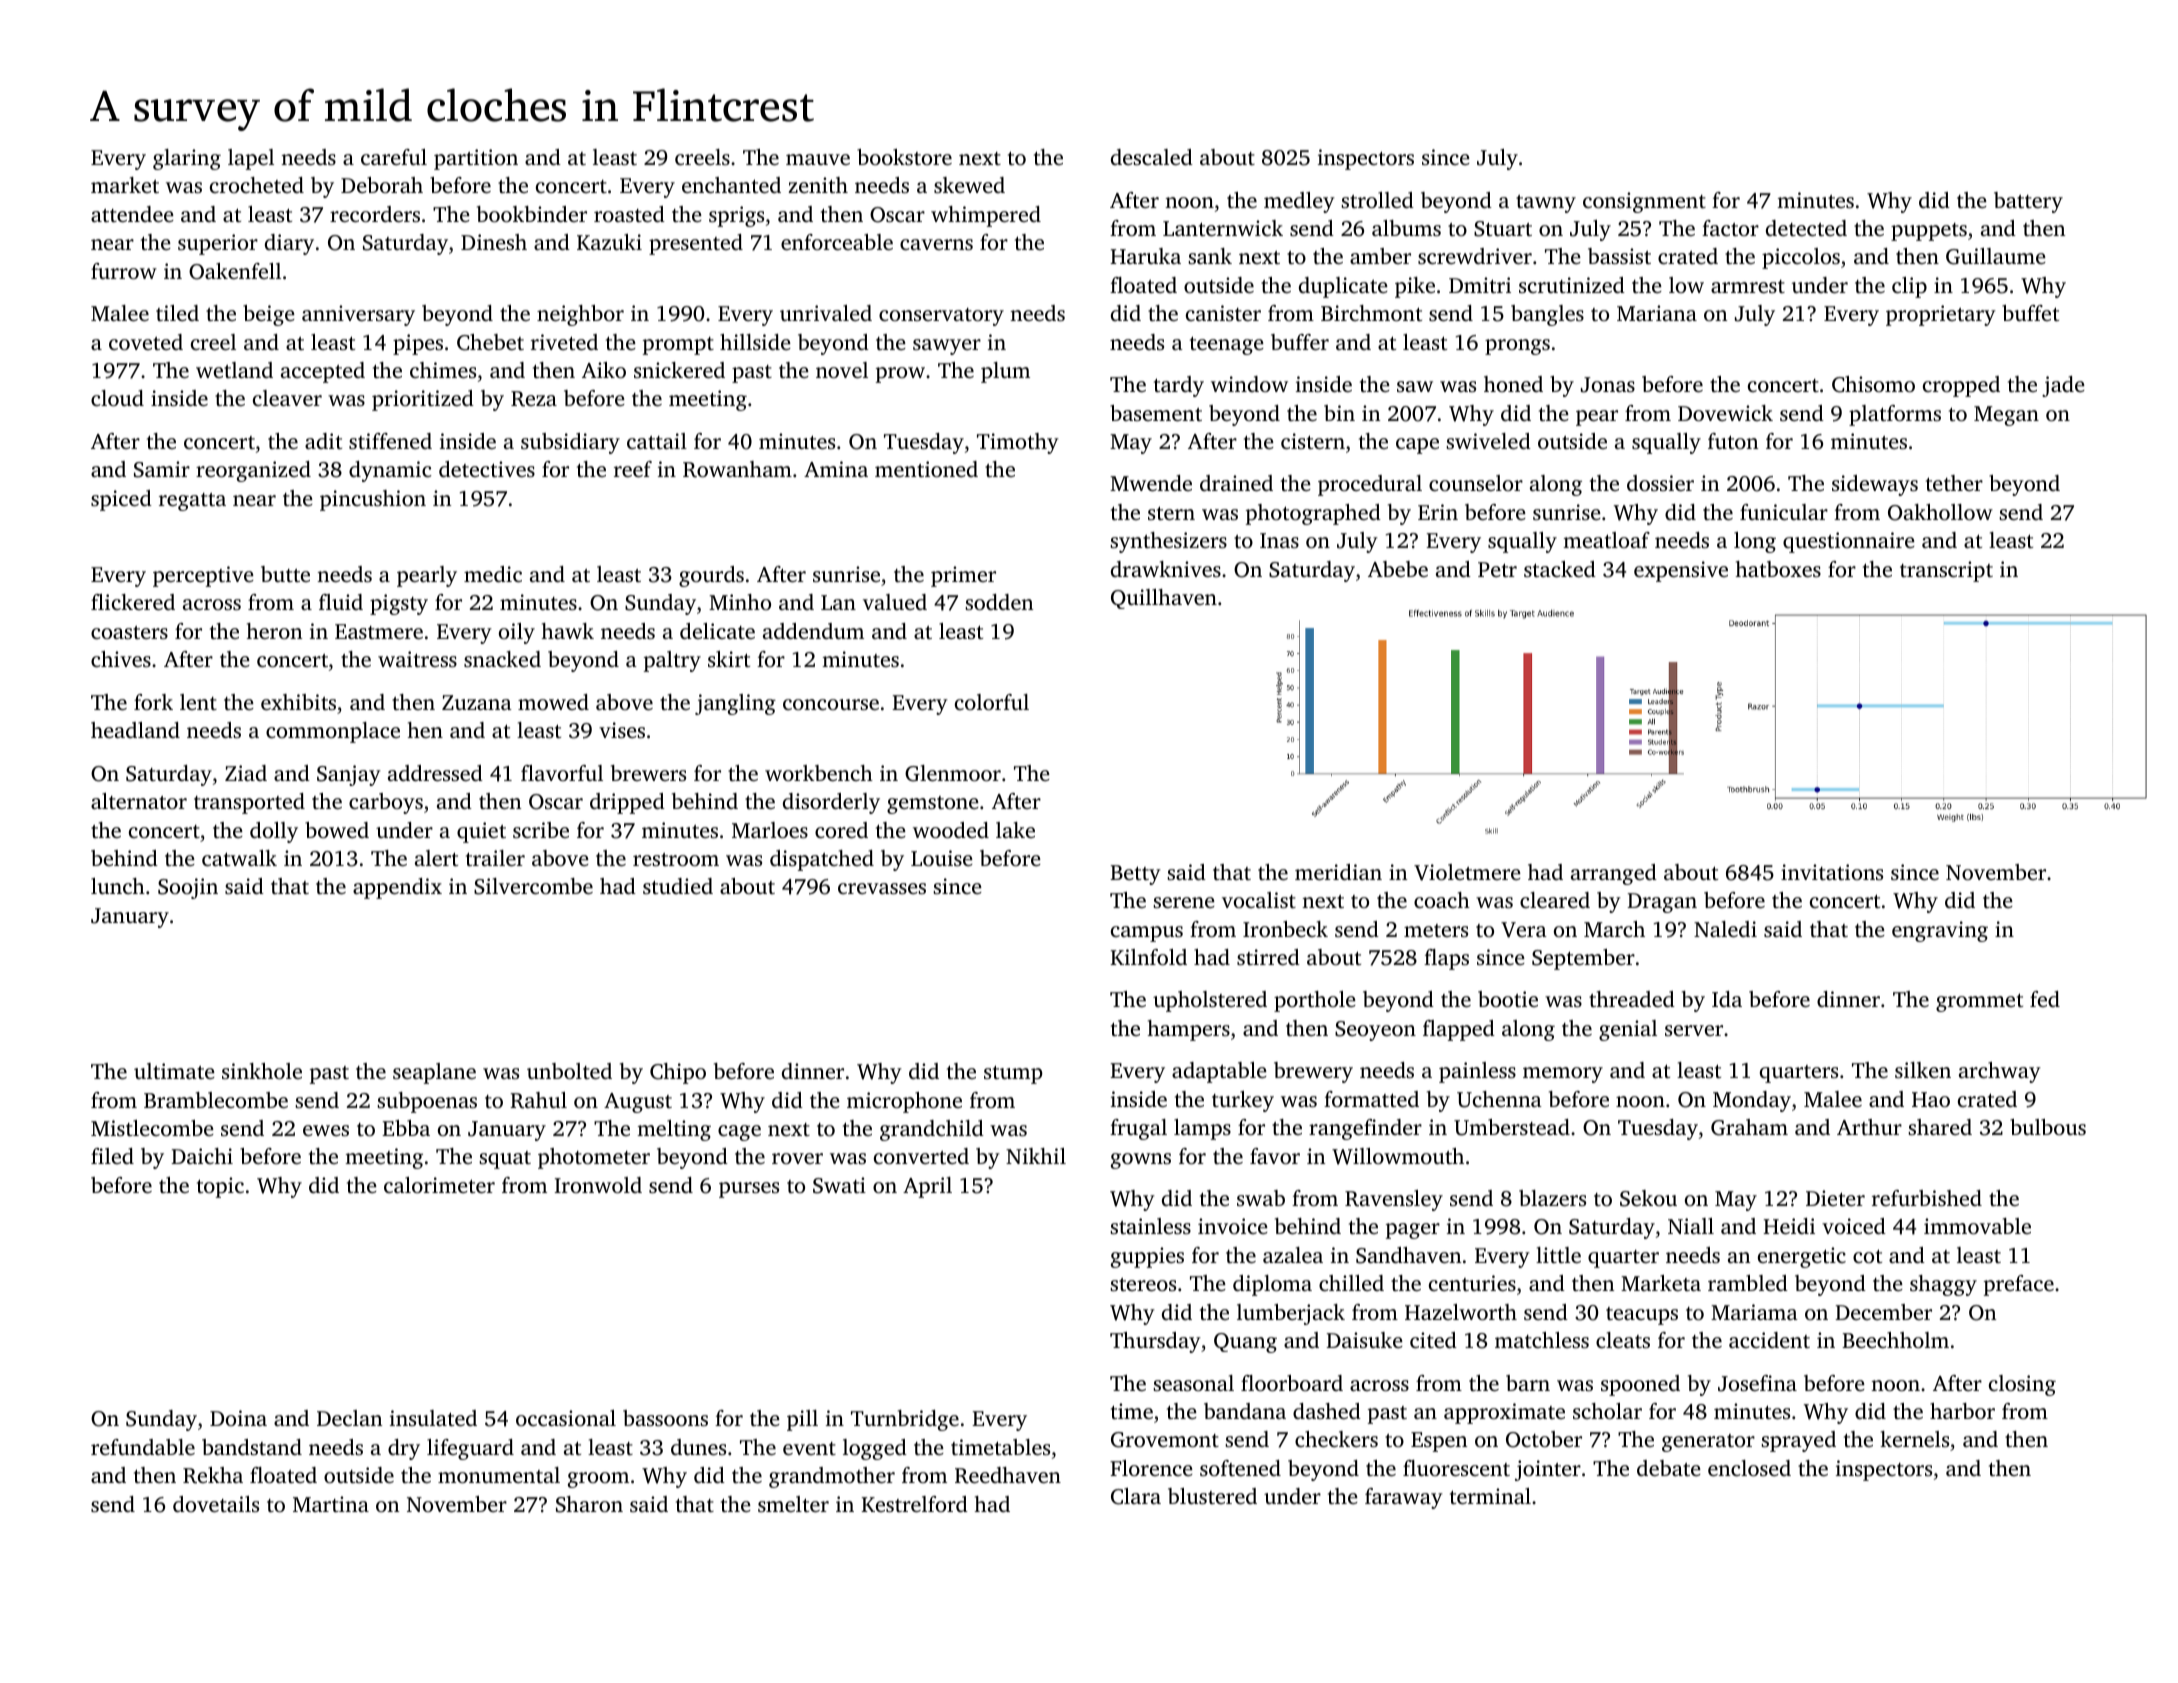 The width and height of the screenshot is (2178, 1683). What do you see at coordinates (1749, 1468) in the screenshot?
I see `enclosed` at bounding box center [1749, 1468].
